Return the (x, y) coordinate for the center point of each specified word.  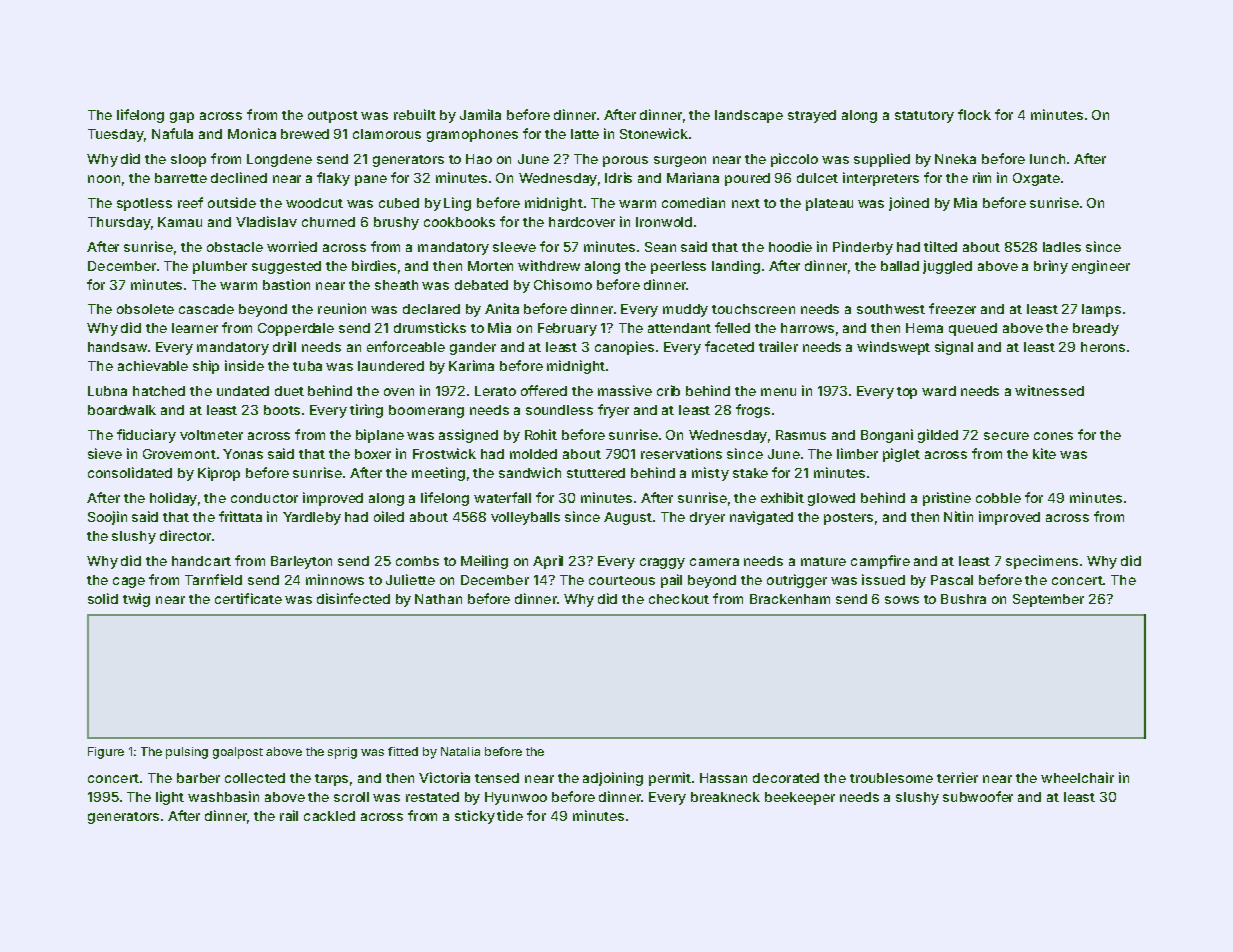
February (567, 329)
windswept (893, 348)
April (548, 562)
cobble (998, 498)
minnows (335, 579)
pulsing (187, 753)
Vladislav (266, 221)
